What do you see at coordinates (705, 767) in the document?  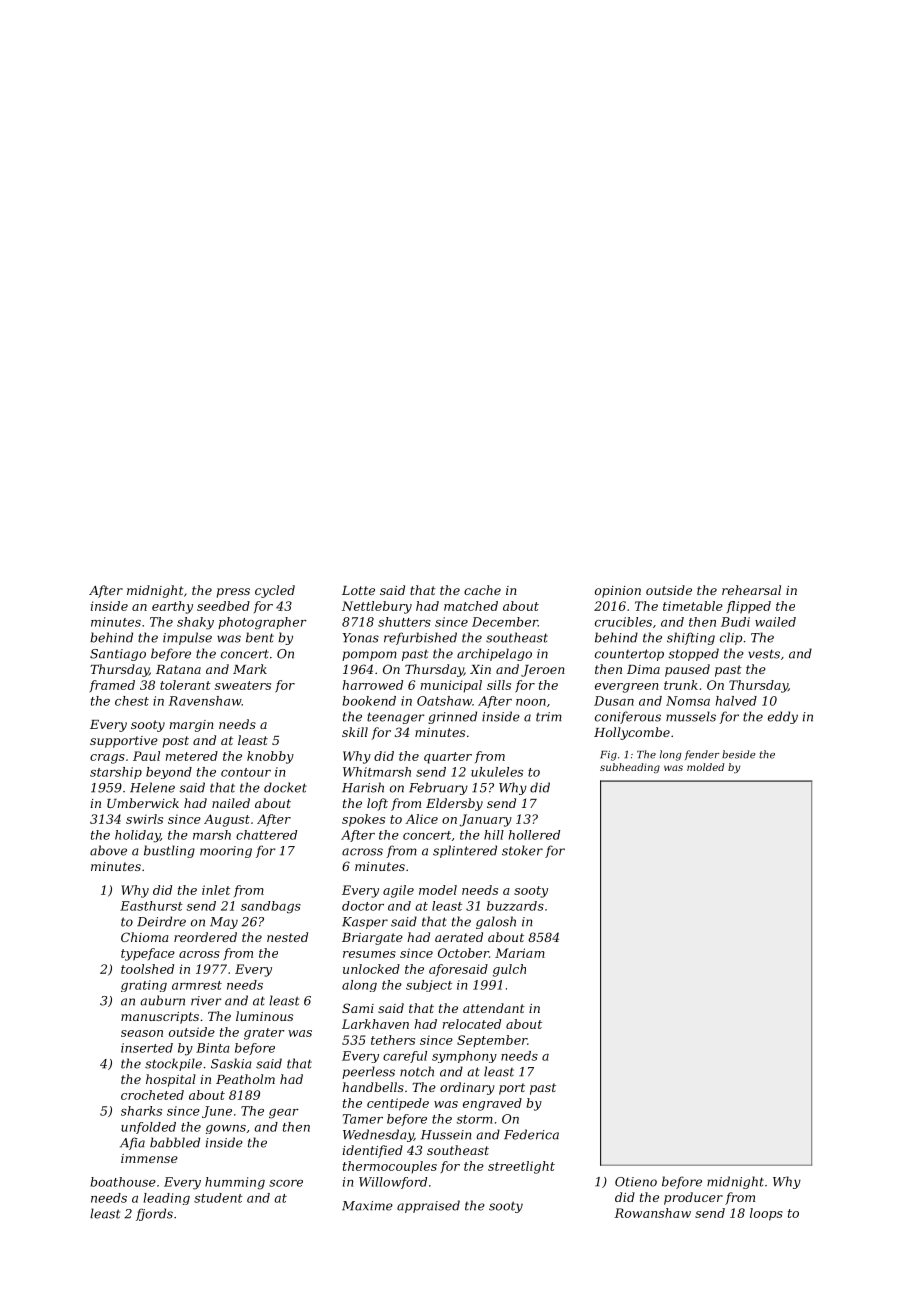 I see `molded` at bounding box center [705, 767].
